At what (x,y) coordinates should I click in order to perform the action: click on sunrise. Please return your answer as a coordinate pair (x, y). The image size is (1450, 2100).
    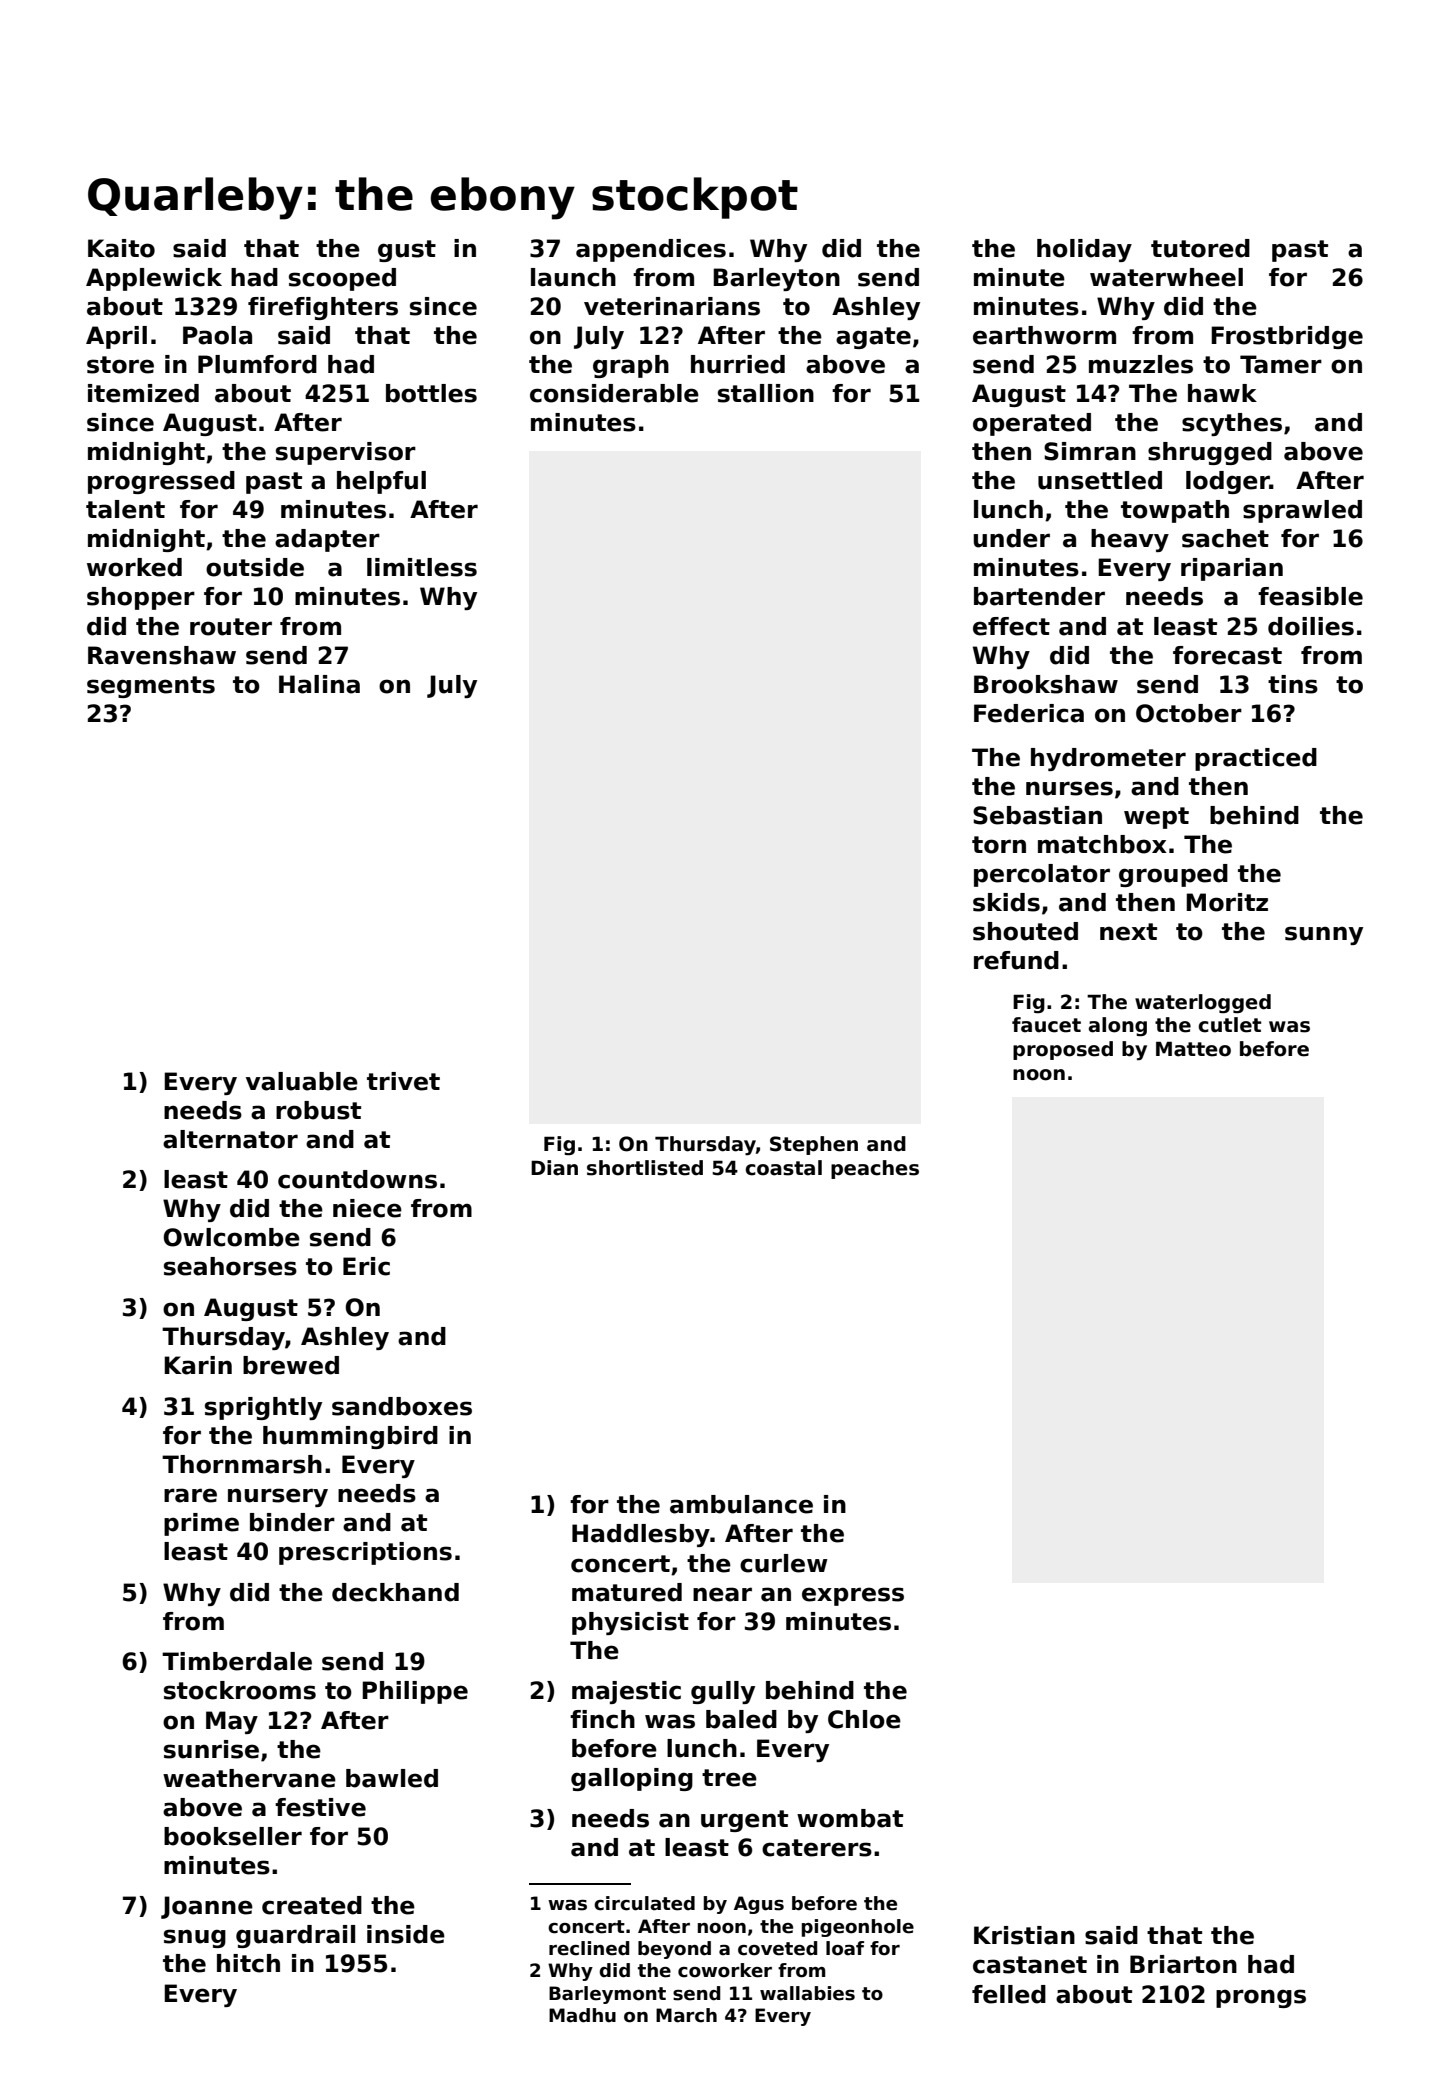
    Looking at the image, I should click on (211, 1749).
